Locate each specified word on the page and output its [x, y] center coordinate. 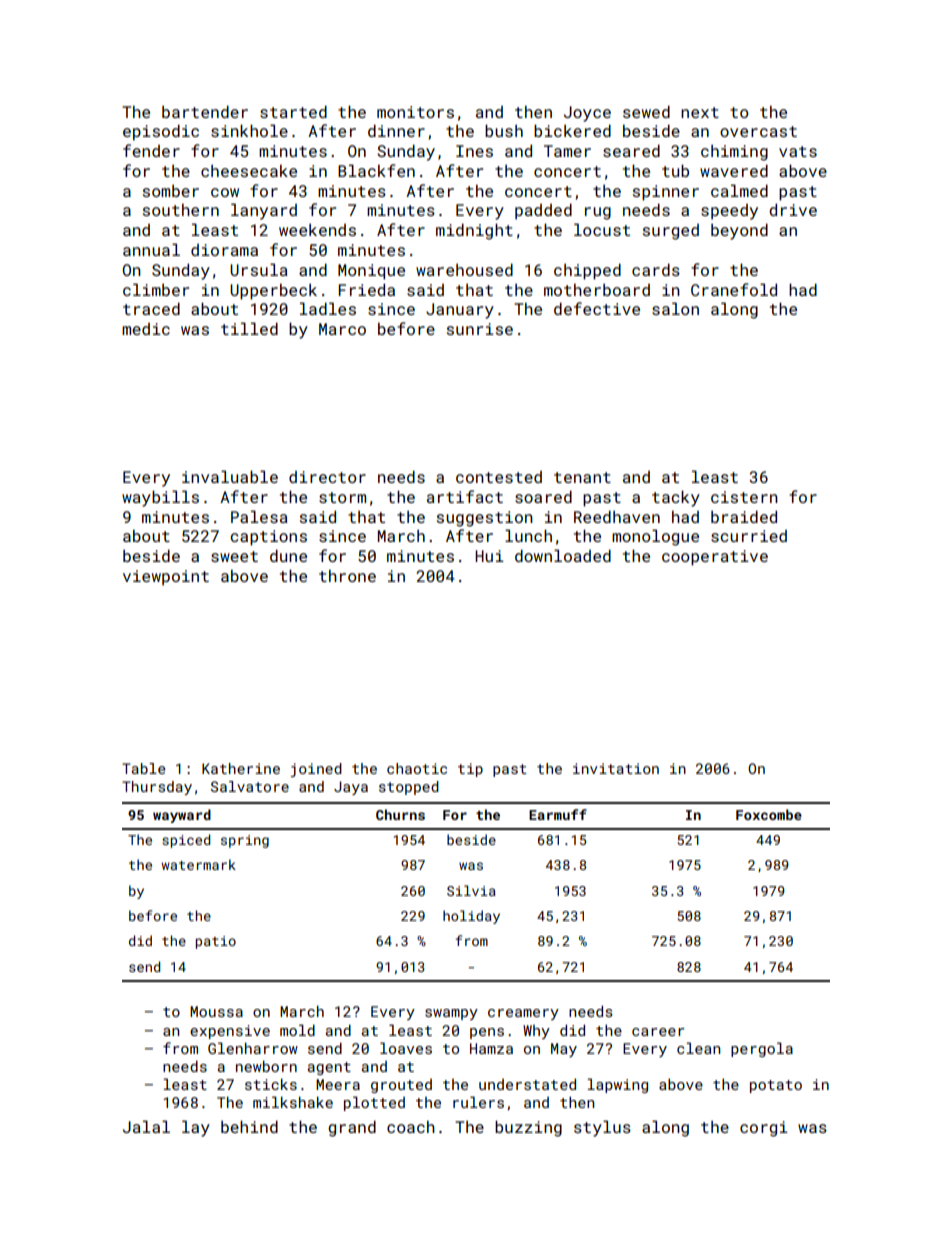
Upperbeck [273, 291]
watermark [199, 864]
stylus [602, 1128]
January [460, 311]
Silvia [471, 890]
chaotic [417, 768]
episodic [161, 132]
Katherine [241, 768]
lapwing [617, 1085]
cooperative [715, 558]
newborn [266, 1066]
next [700, 112]
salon [675, 308]
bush [504, 130]
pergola [762, 1049]
